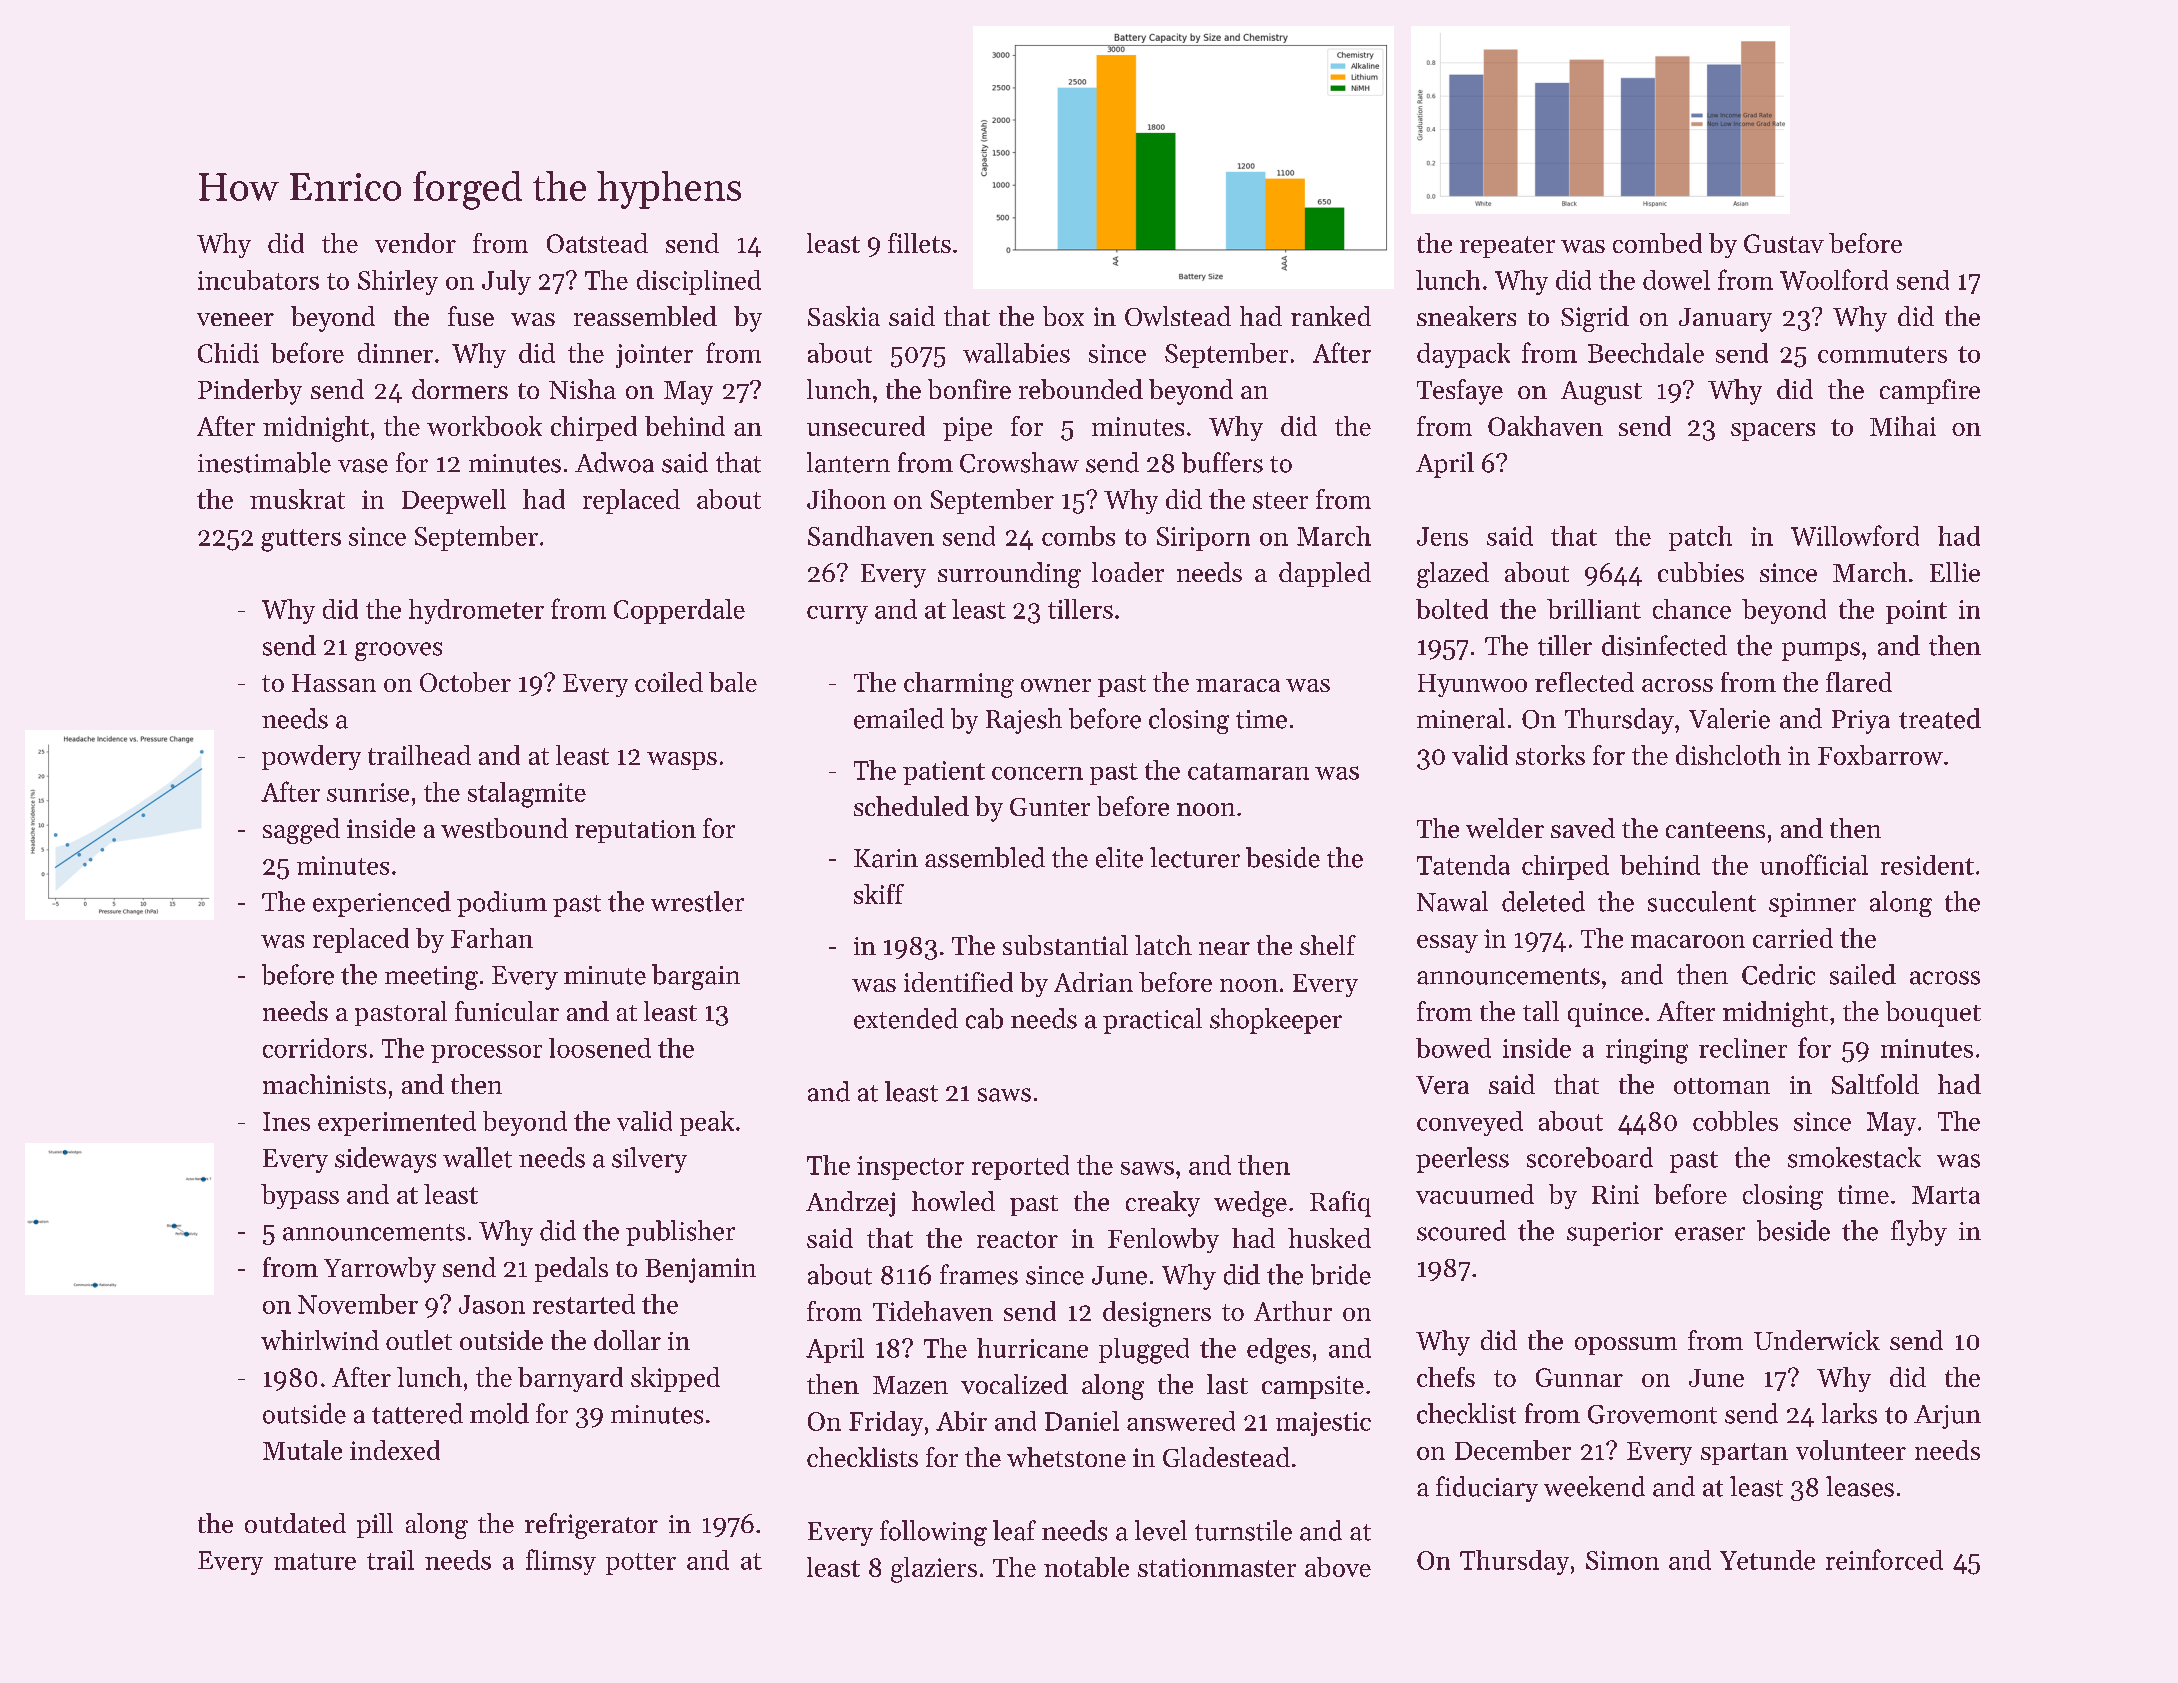 This page has width=2178, height=1683. Describe the element at coordinates (492, 938) in the page. I see `Farhan` at that location.
